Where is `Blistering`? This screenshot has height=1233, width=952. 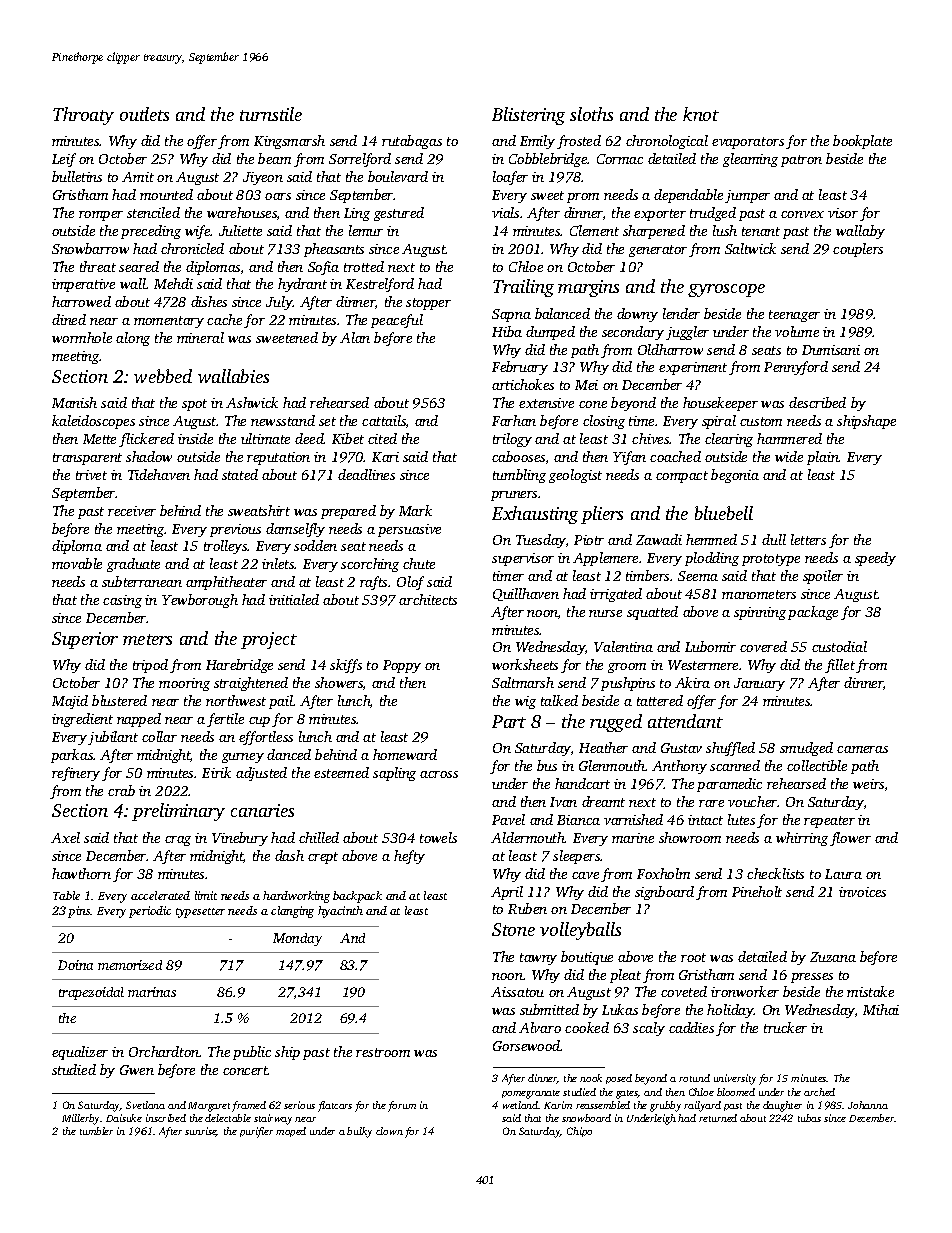 Blistering is located at coordinates (528, 116).
